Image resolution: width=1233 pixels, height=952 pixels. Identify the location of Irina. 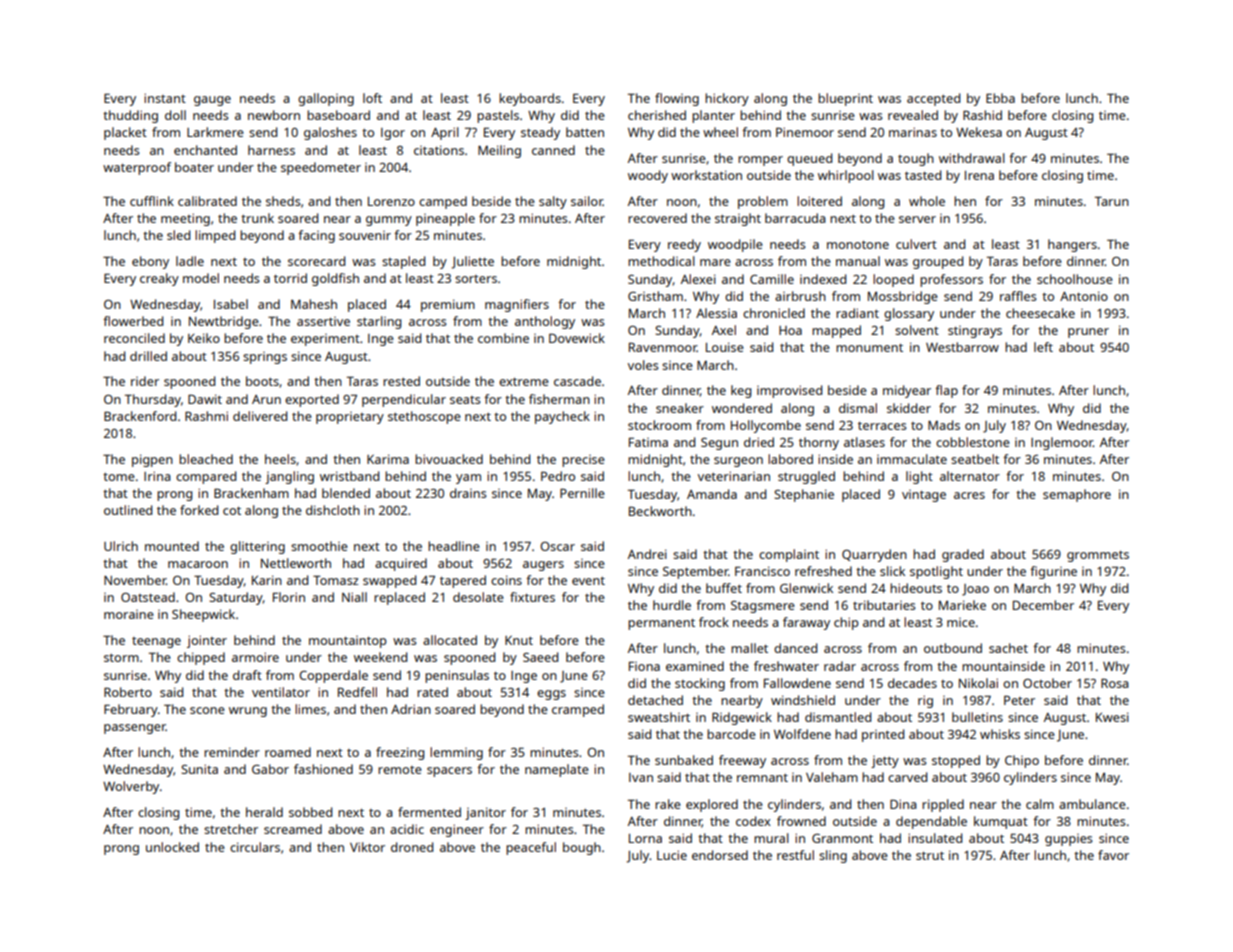
(157, 476).
